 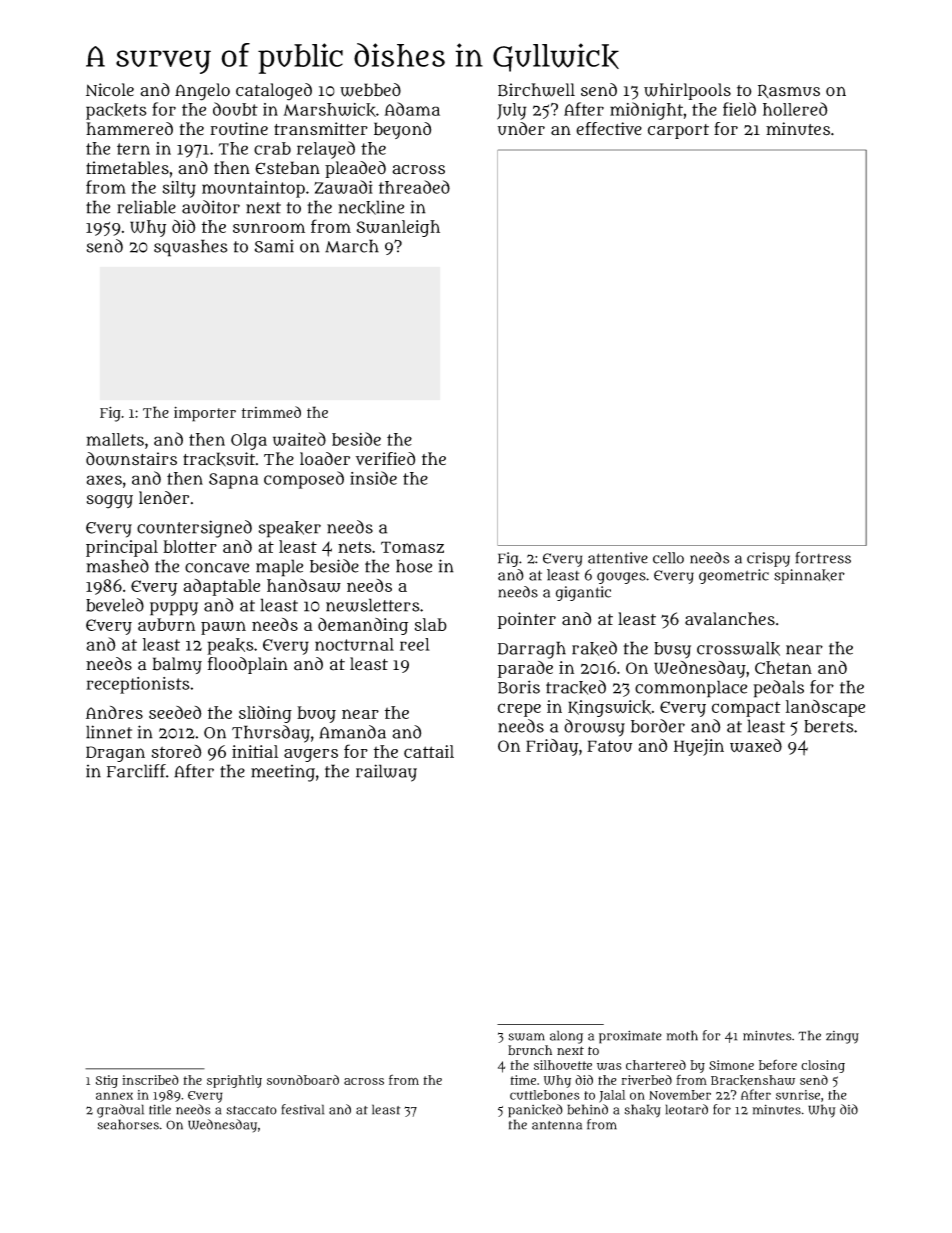 I want to click on moth, so click(x=682, y=1035).
